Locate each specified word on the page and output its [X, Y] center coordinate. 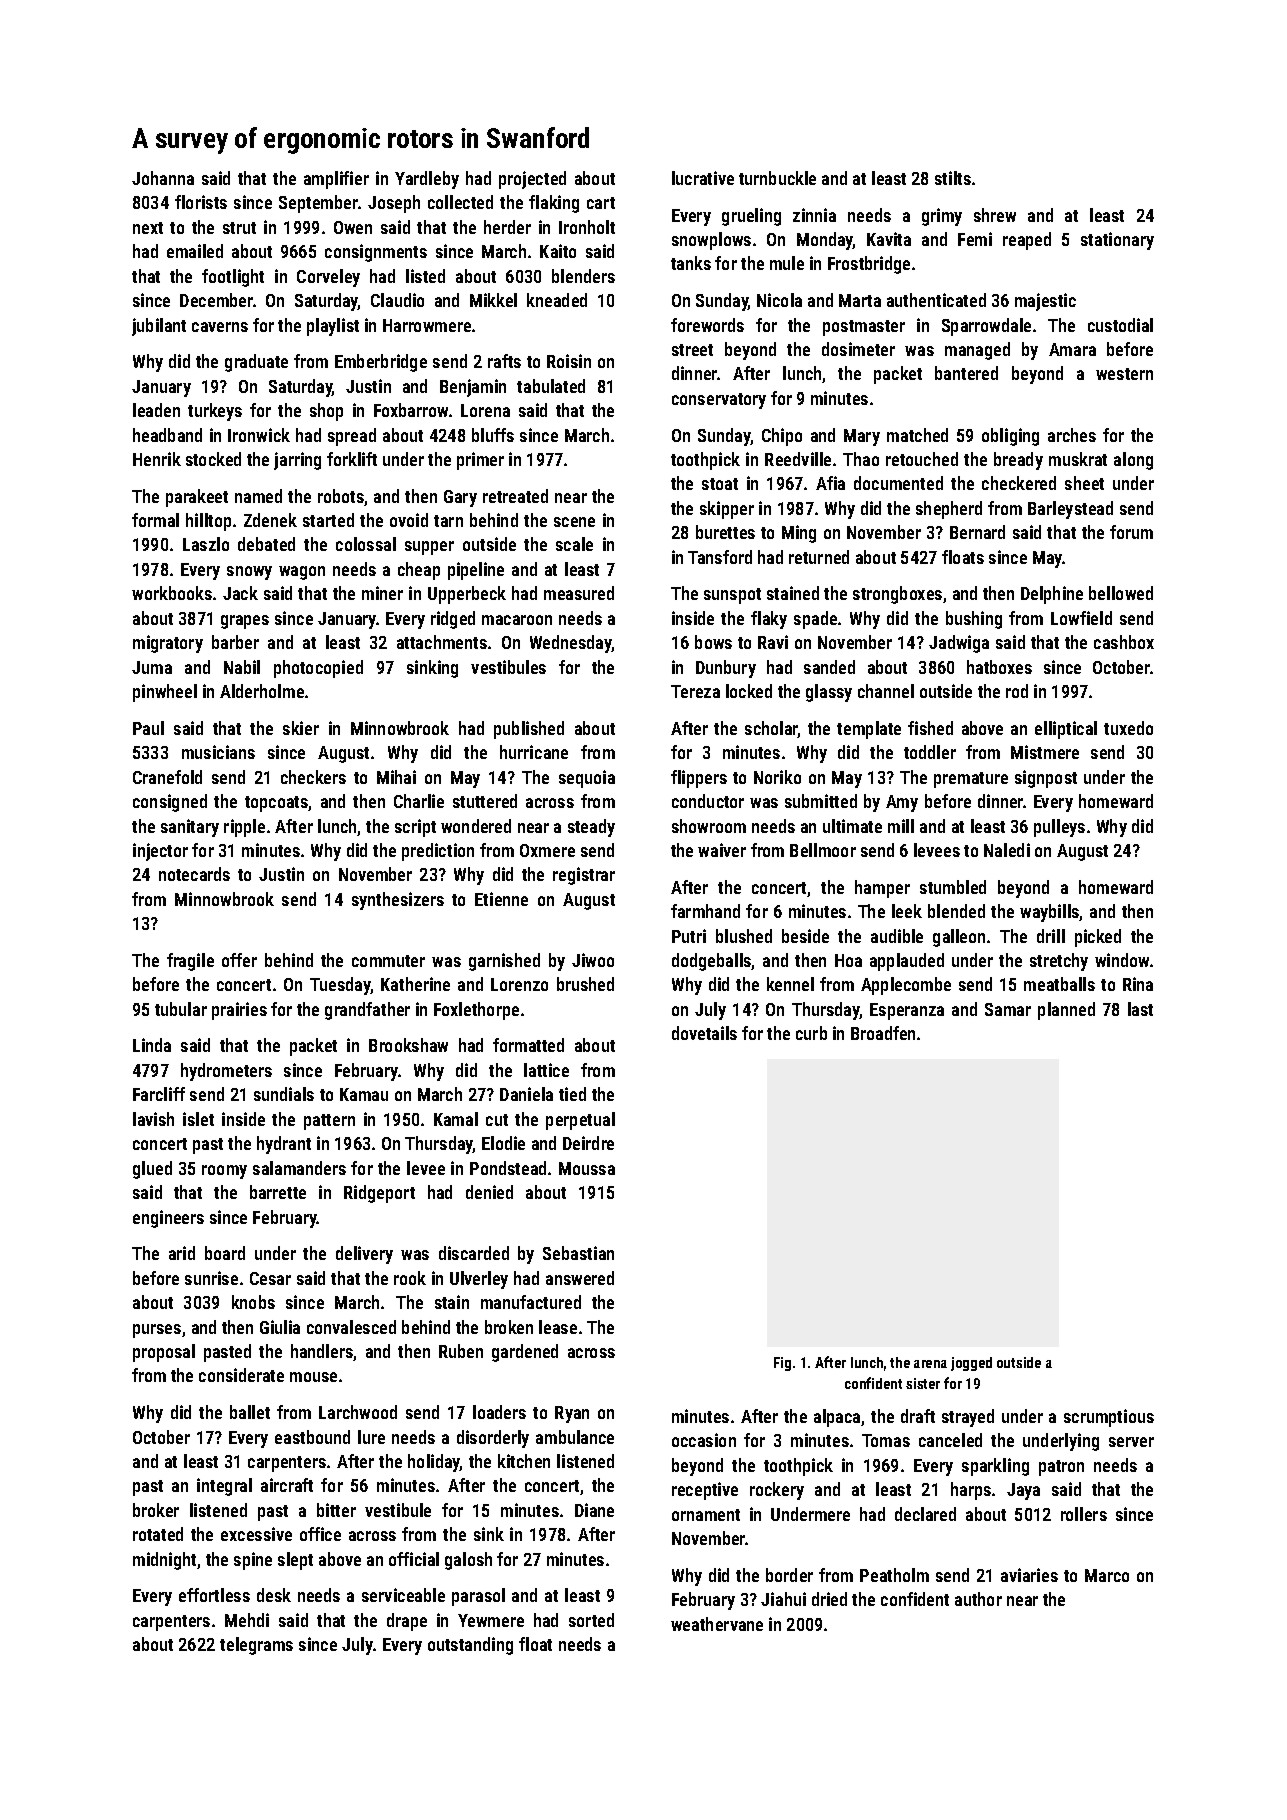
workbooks [172, 593]
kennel [790, 984]
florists [201, 202]
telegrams [256, 1646]
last [1140, 1009]
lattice [546, 1070]
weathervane [717, 1624]
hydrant [284, 1145]
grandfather [367, 1011]
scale [574, 544]
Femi [975, 239]
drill [1051, 936]
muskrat [1078, 459]
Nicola [779, 300]
